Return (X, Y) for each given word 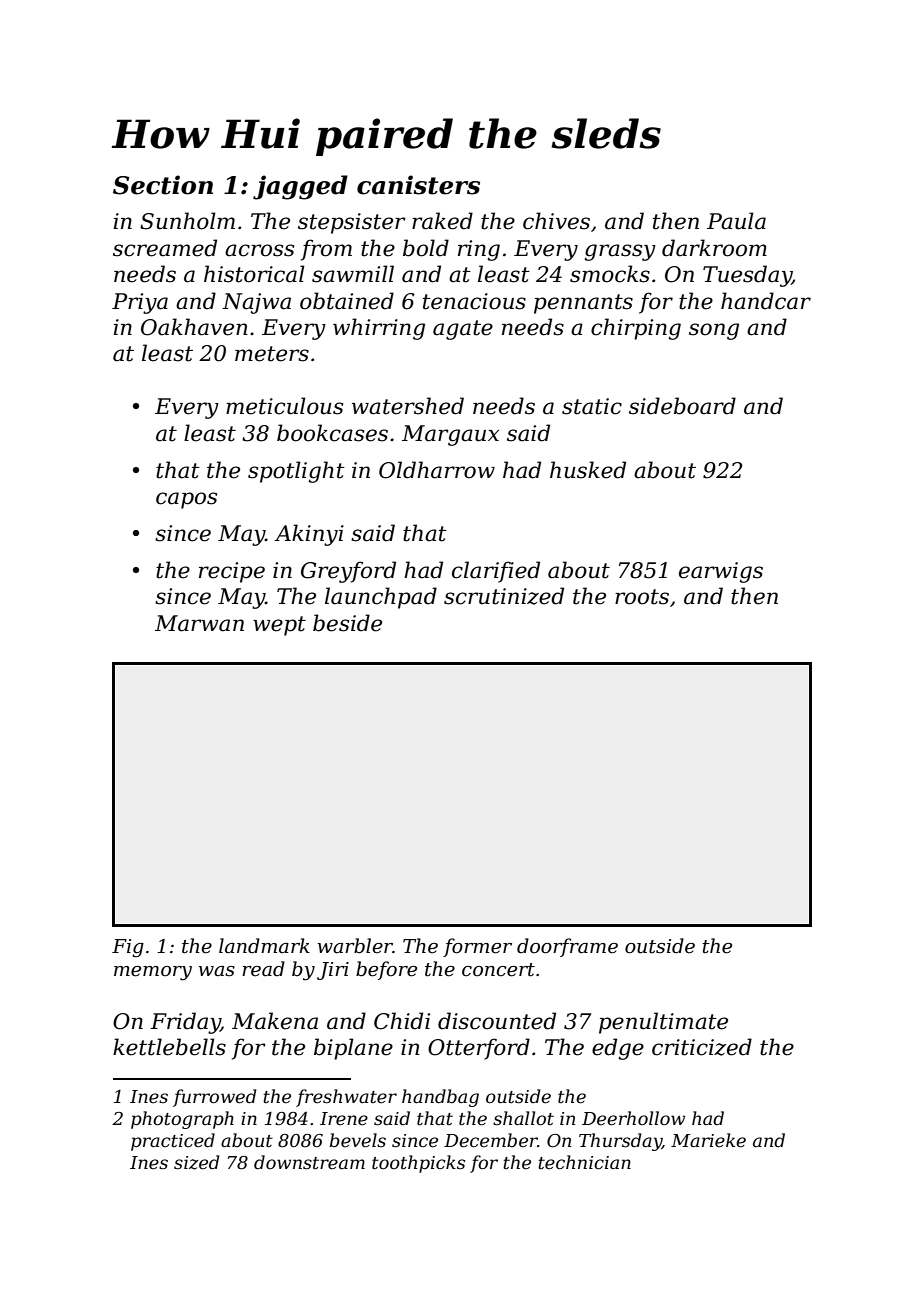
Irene (344, 1118)
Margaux (450, 435)
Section (163, 185)
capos (186, 500)
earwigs (721, 572)
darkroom (714, 248)
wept (279, 626)
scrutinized (504, 596)
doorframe (567, 947)
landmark (264, 946)
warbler (355, 946)
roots (642, 597)
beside (347, 623)
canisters (418, 185)
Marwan (199, 623)
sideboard (682, 406)
